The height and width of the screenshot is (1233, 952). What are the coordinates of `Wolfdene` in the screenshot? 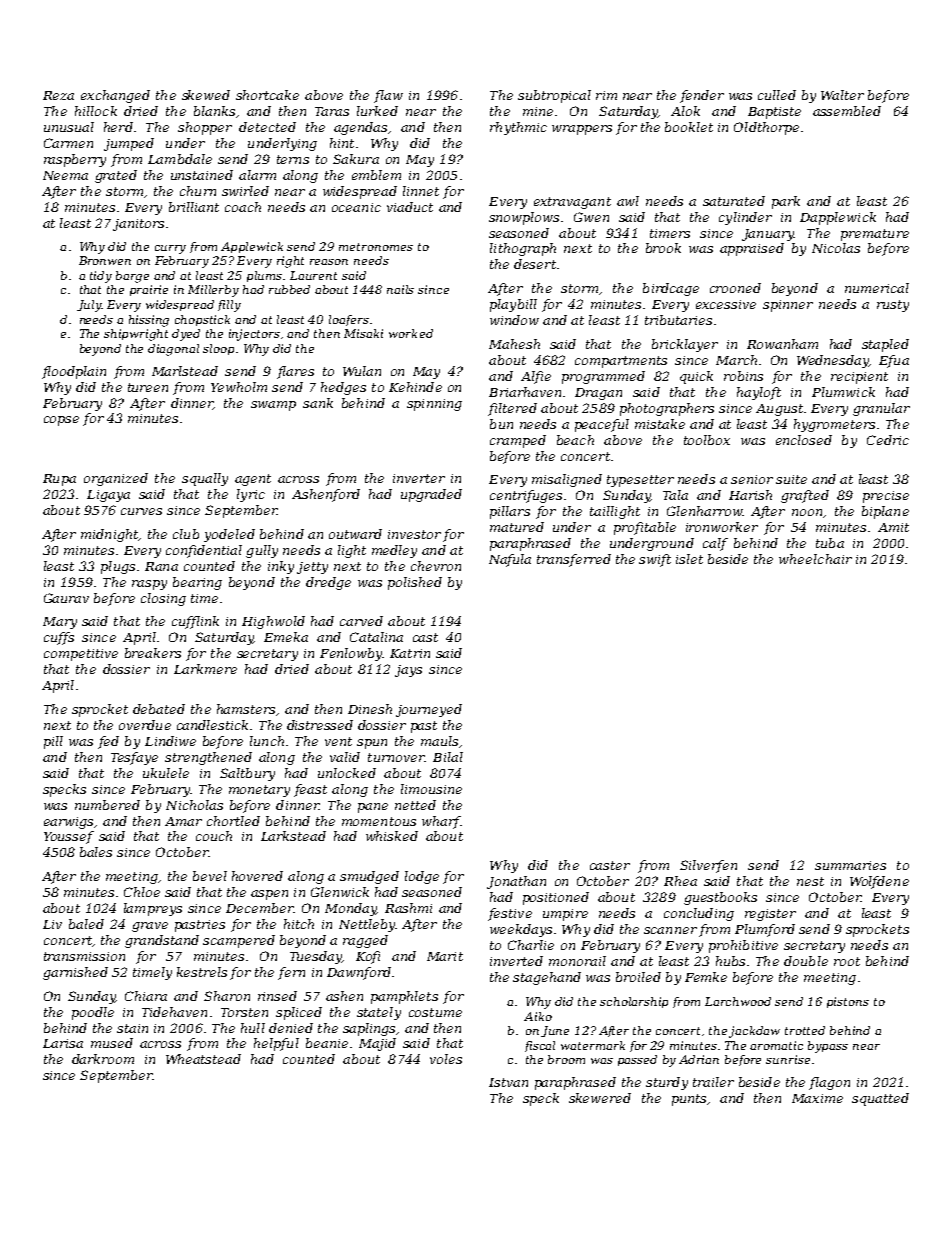 It's located at (879, 882).
